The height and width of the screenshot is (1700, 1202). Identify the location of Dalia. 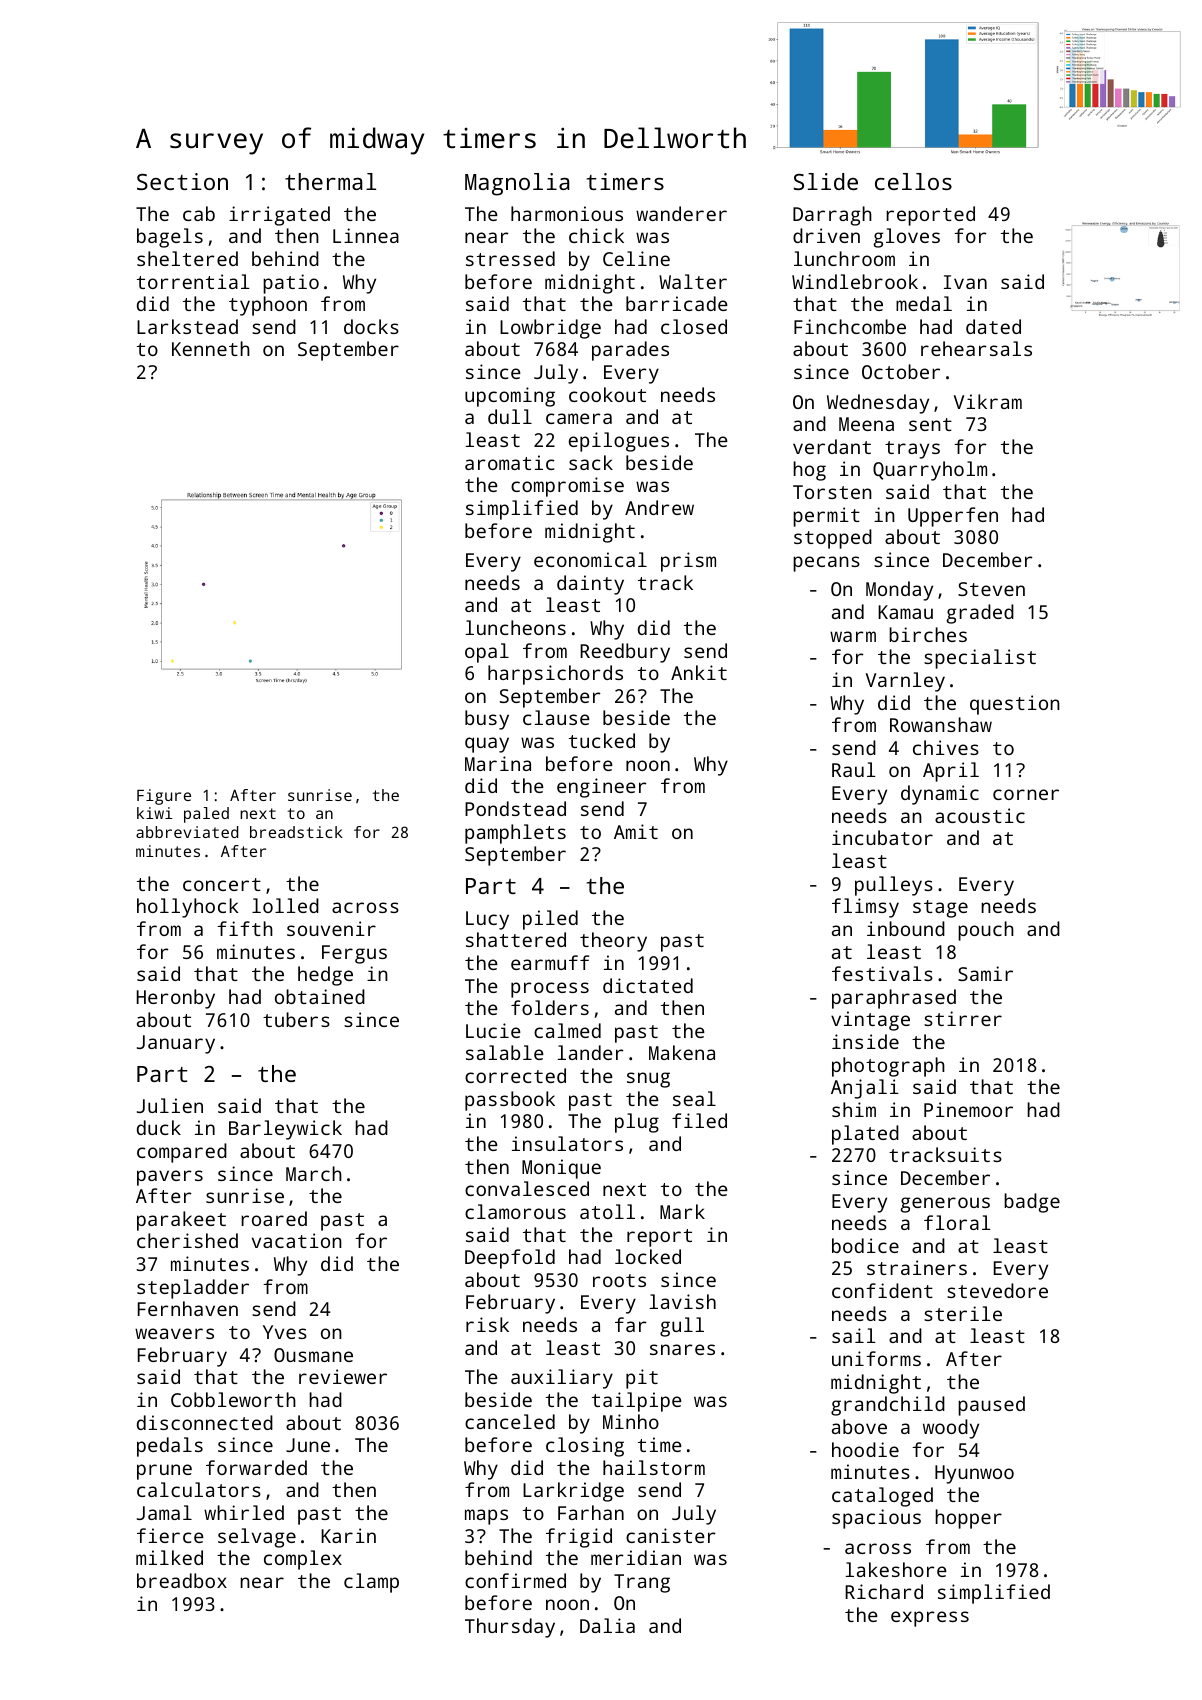
(607, 1625).
